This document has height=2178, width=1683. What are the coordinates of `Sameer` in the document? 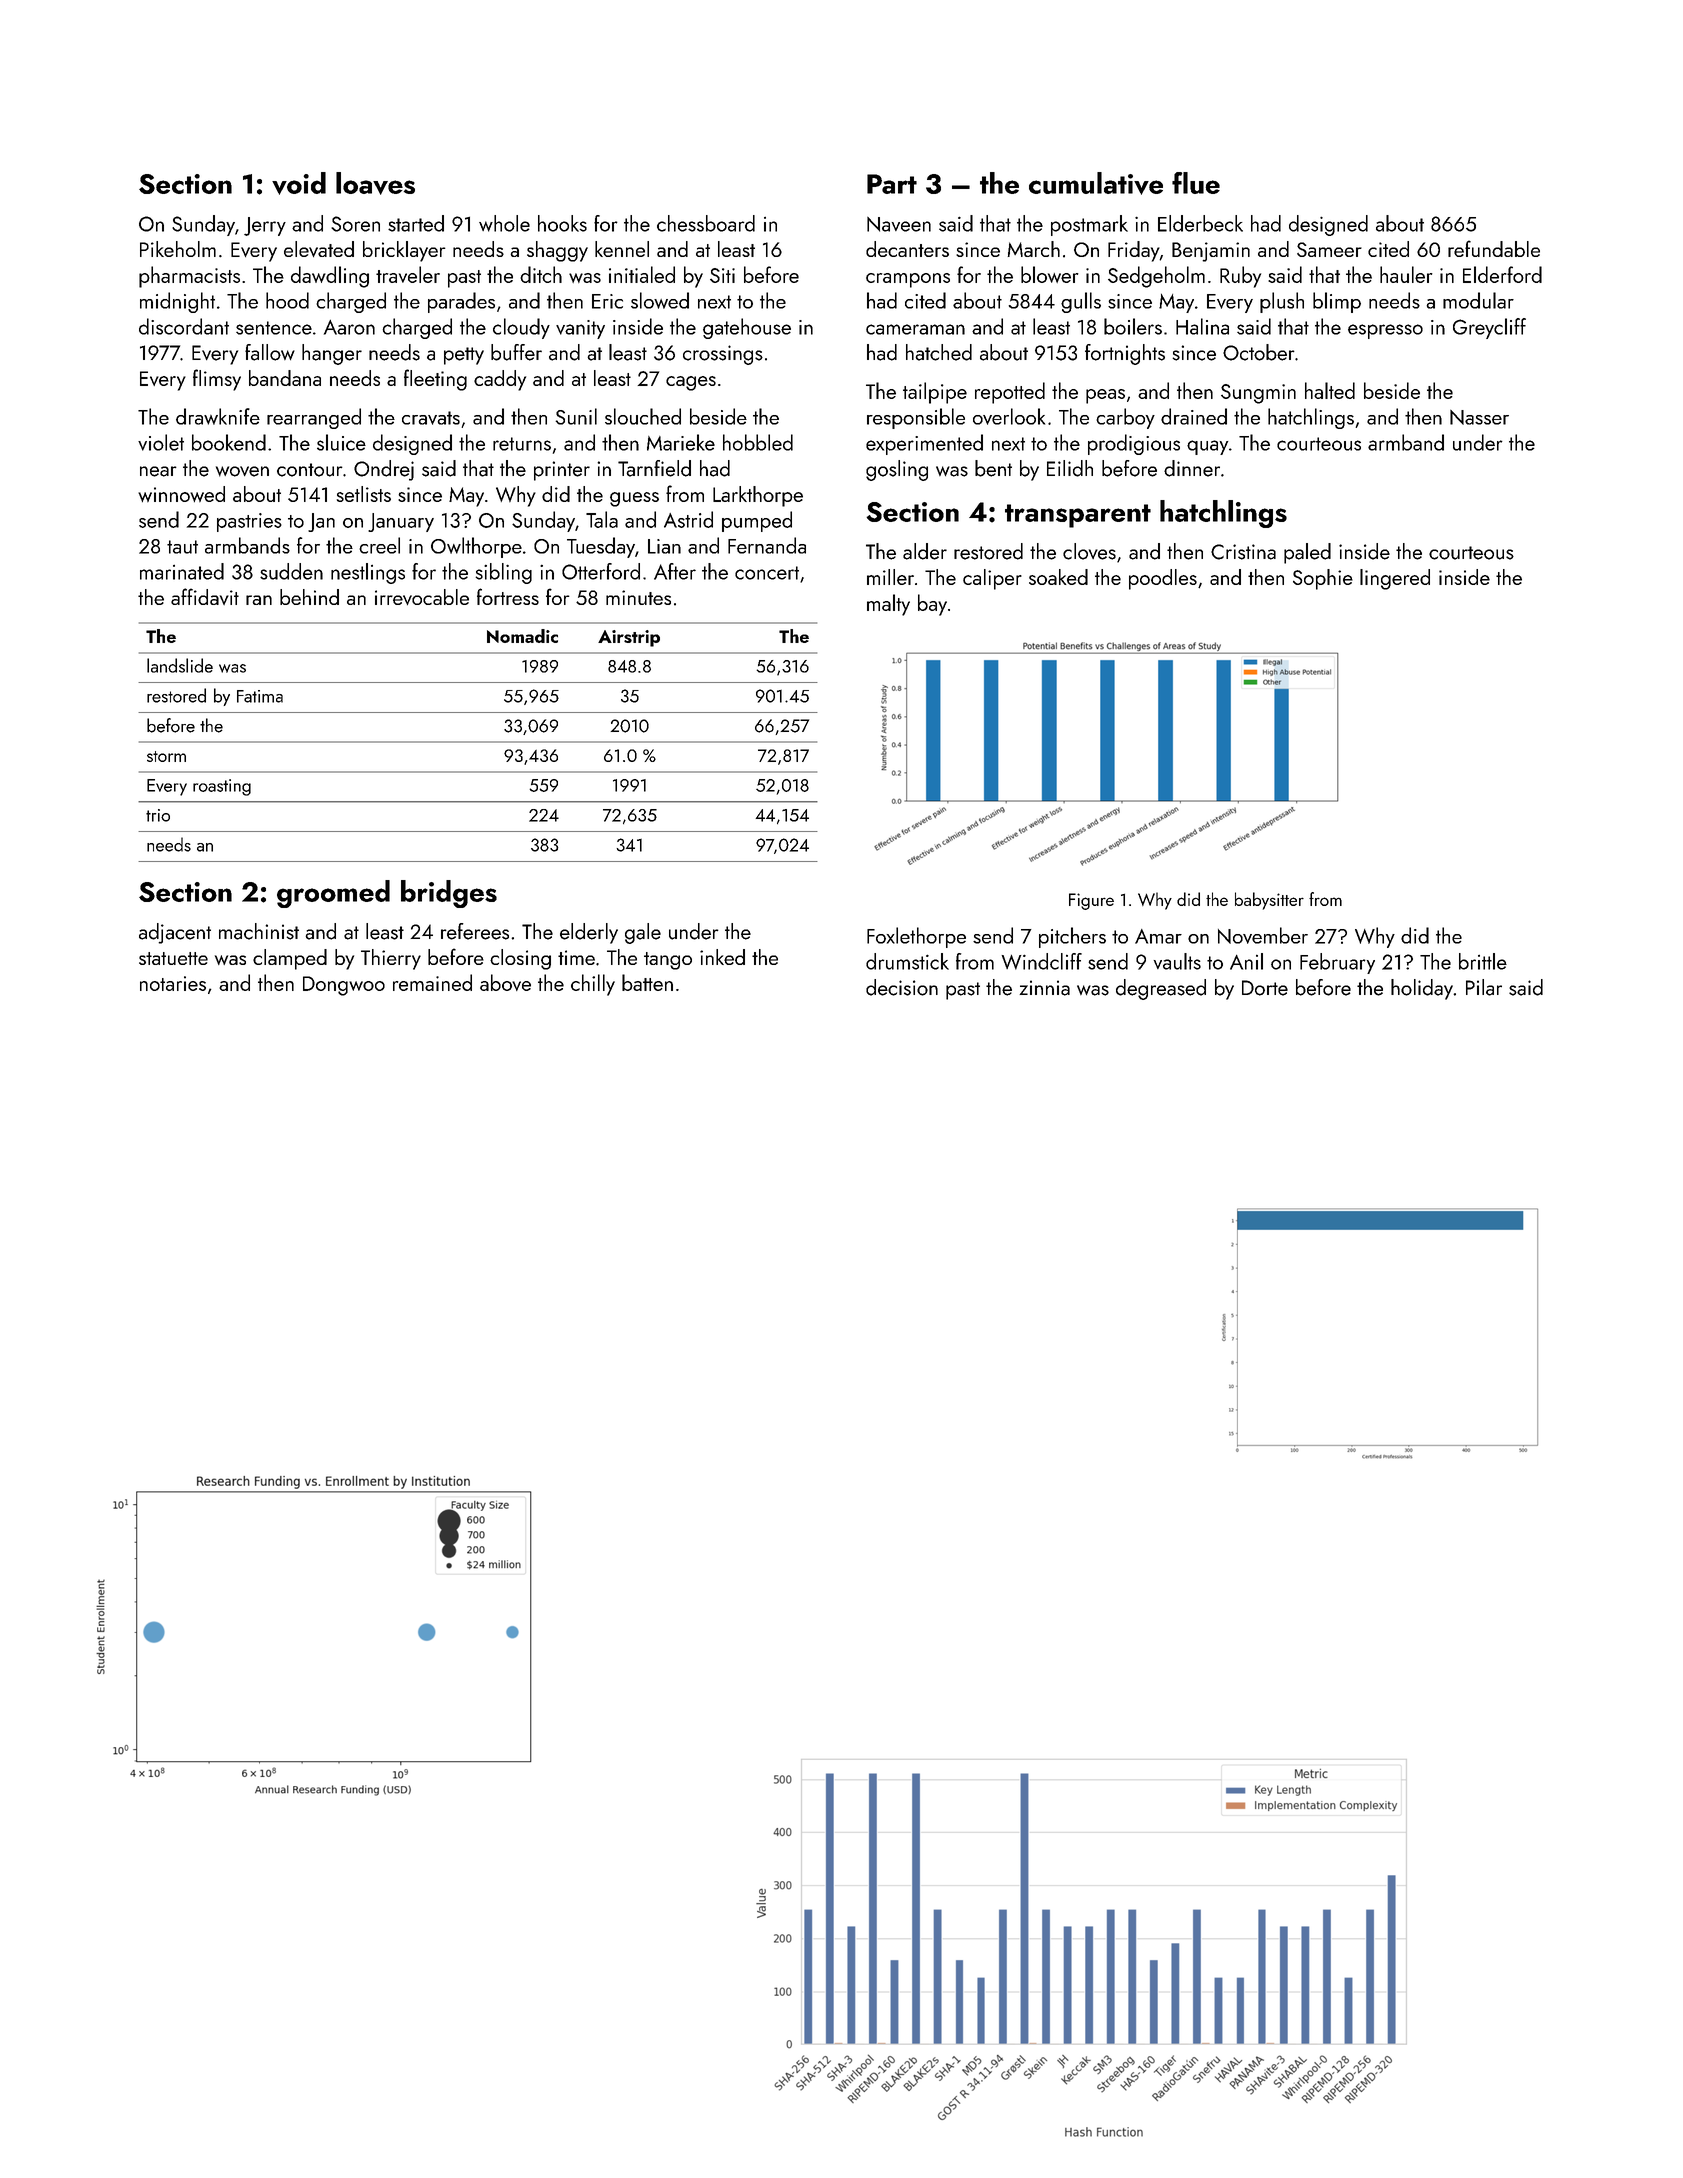 It's located at (1329, 249).
